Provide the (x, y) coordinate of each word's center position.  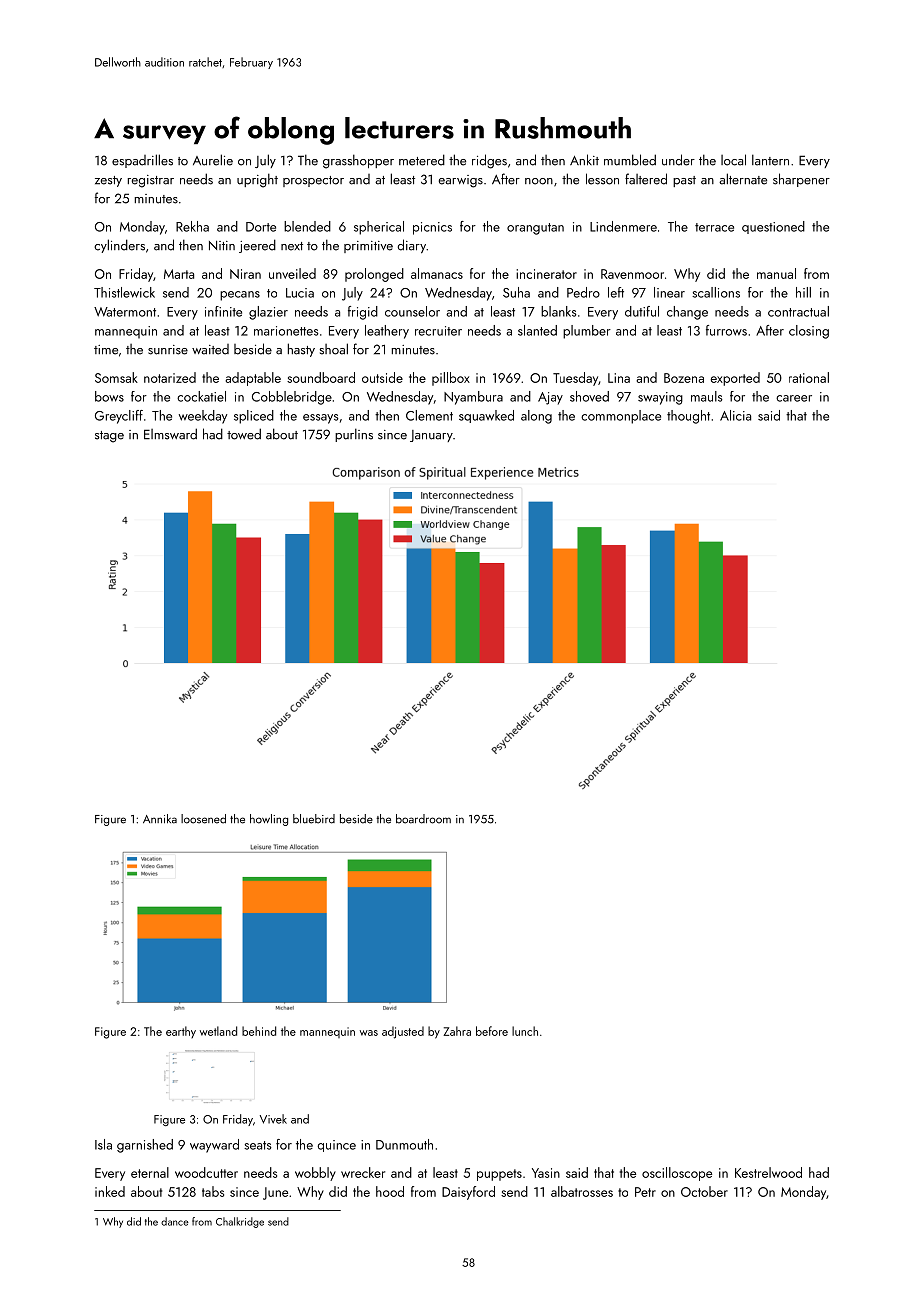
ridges (489, 161)
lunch (525, 1031)
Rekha (192, 226)
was (369, 1033)
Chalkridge (240, 1222)
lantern (770, 160)
